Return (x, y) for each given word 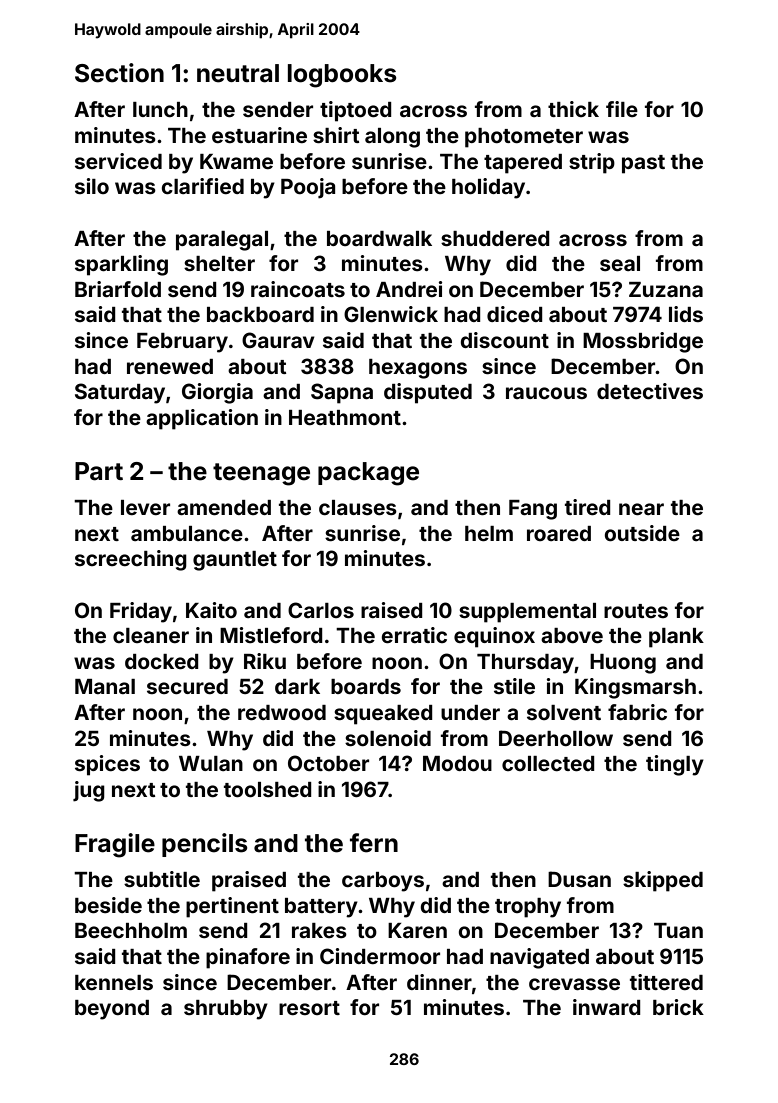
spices (107, 765)
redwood (282, 712)
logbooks (342, 76)
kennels (114, 982)
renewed (170, 366)
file (622, 109)
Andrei (409, 289)
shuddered (495, 238)
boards (366, 686)
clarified (202, 186)
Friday (141, 612)
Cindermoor (380, 956)
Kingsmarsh (635, 688)
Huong (623, 664)
